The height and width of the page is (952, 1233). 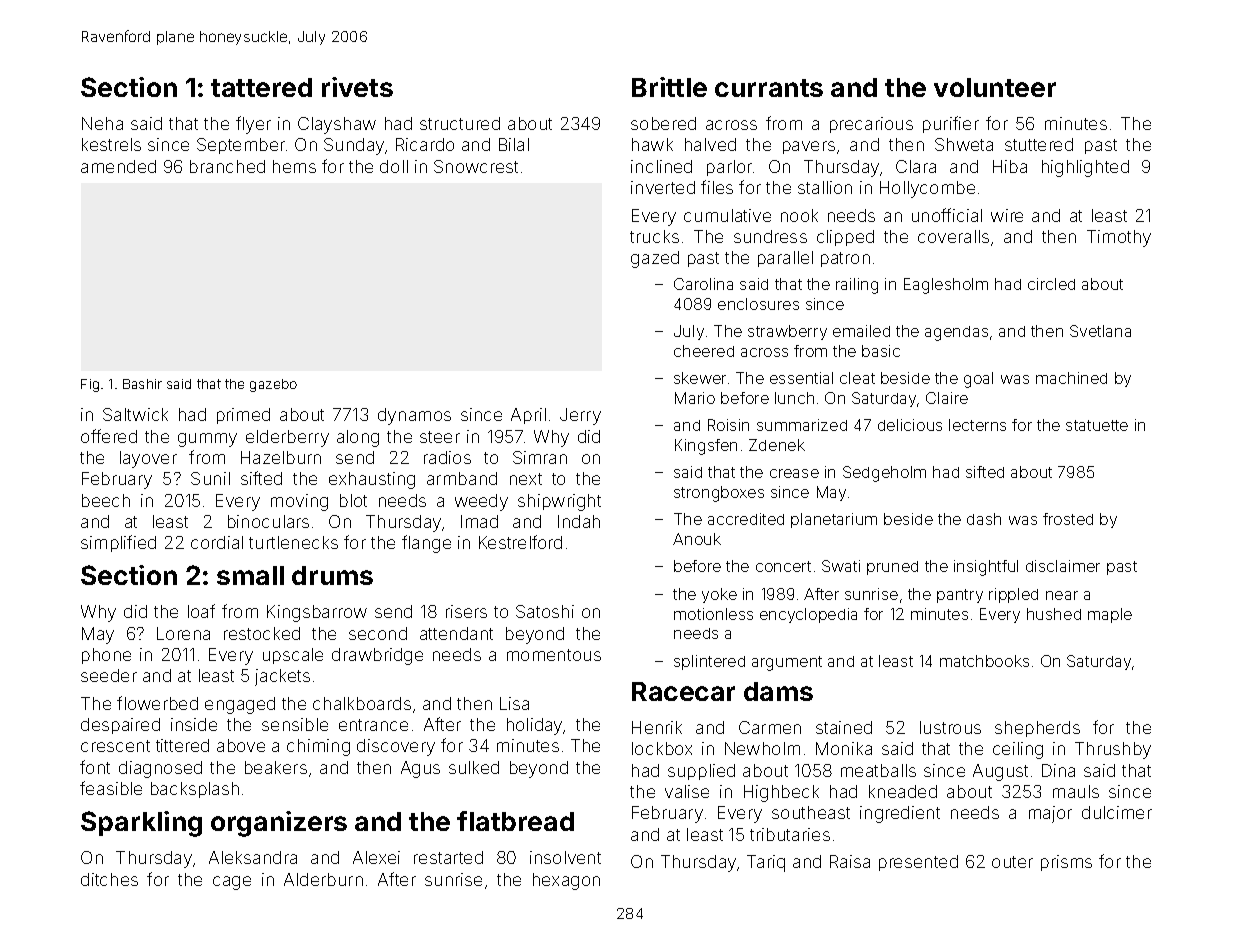 What do you see at coordinates (655, 259) in the page?
I see `gazed` at bounding box center [655, 259].
